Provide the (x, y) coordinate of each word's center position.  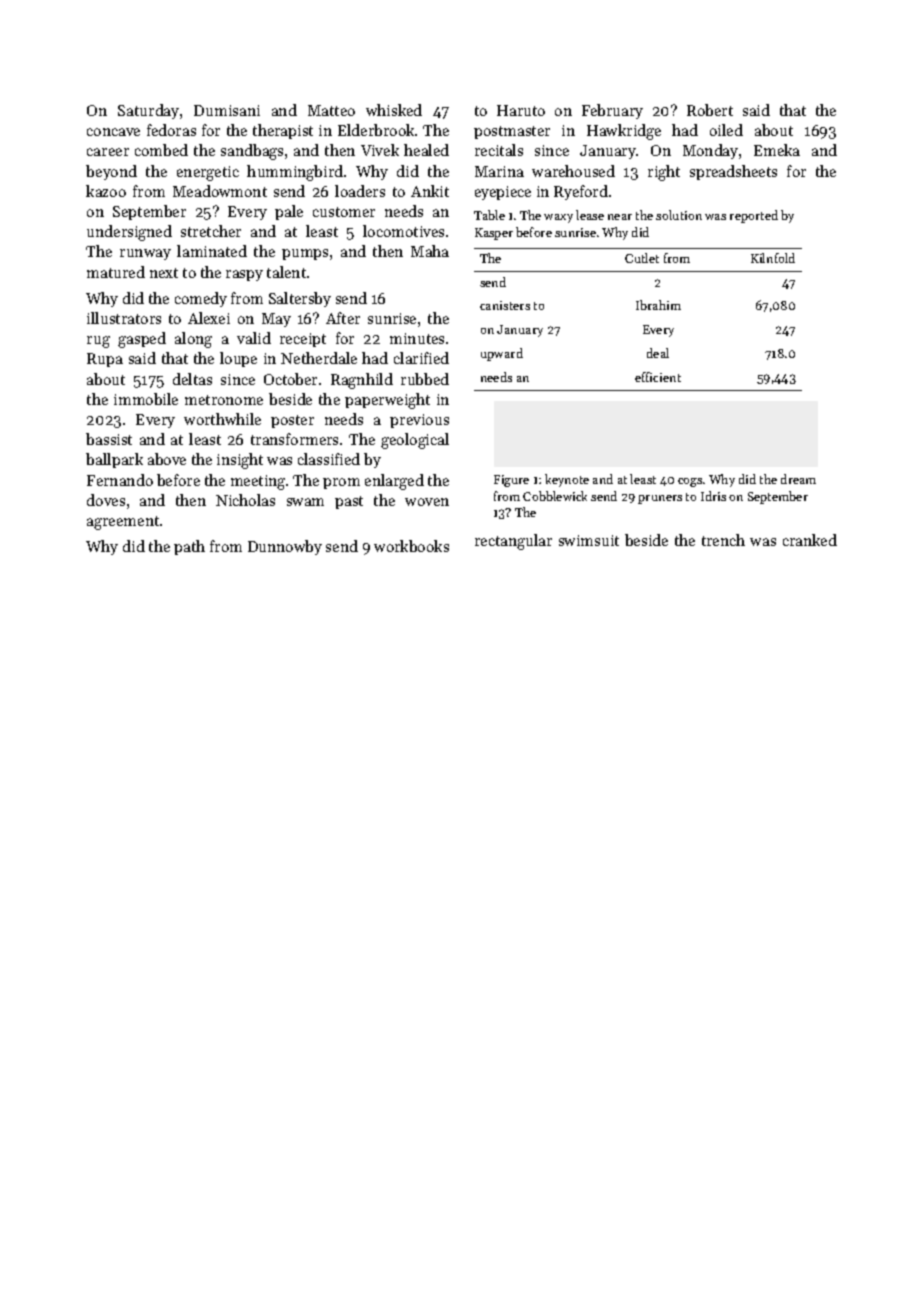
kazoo (106, 191)
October (290, 379)
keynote (567, 480)
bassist (109, 439)
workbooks (411, 546)
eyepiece (503, 193)
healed (426, 150)
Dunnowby (285, 547)
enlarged (394, 482)
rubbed (425, 379)
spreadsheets (733, 172)
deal (658, 353)
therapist (283, 131)
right (664, 173)
